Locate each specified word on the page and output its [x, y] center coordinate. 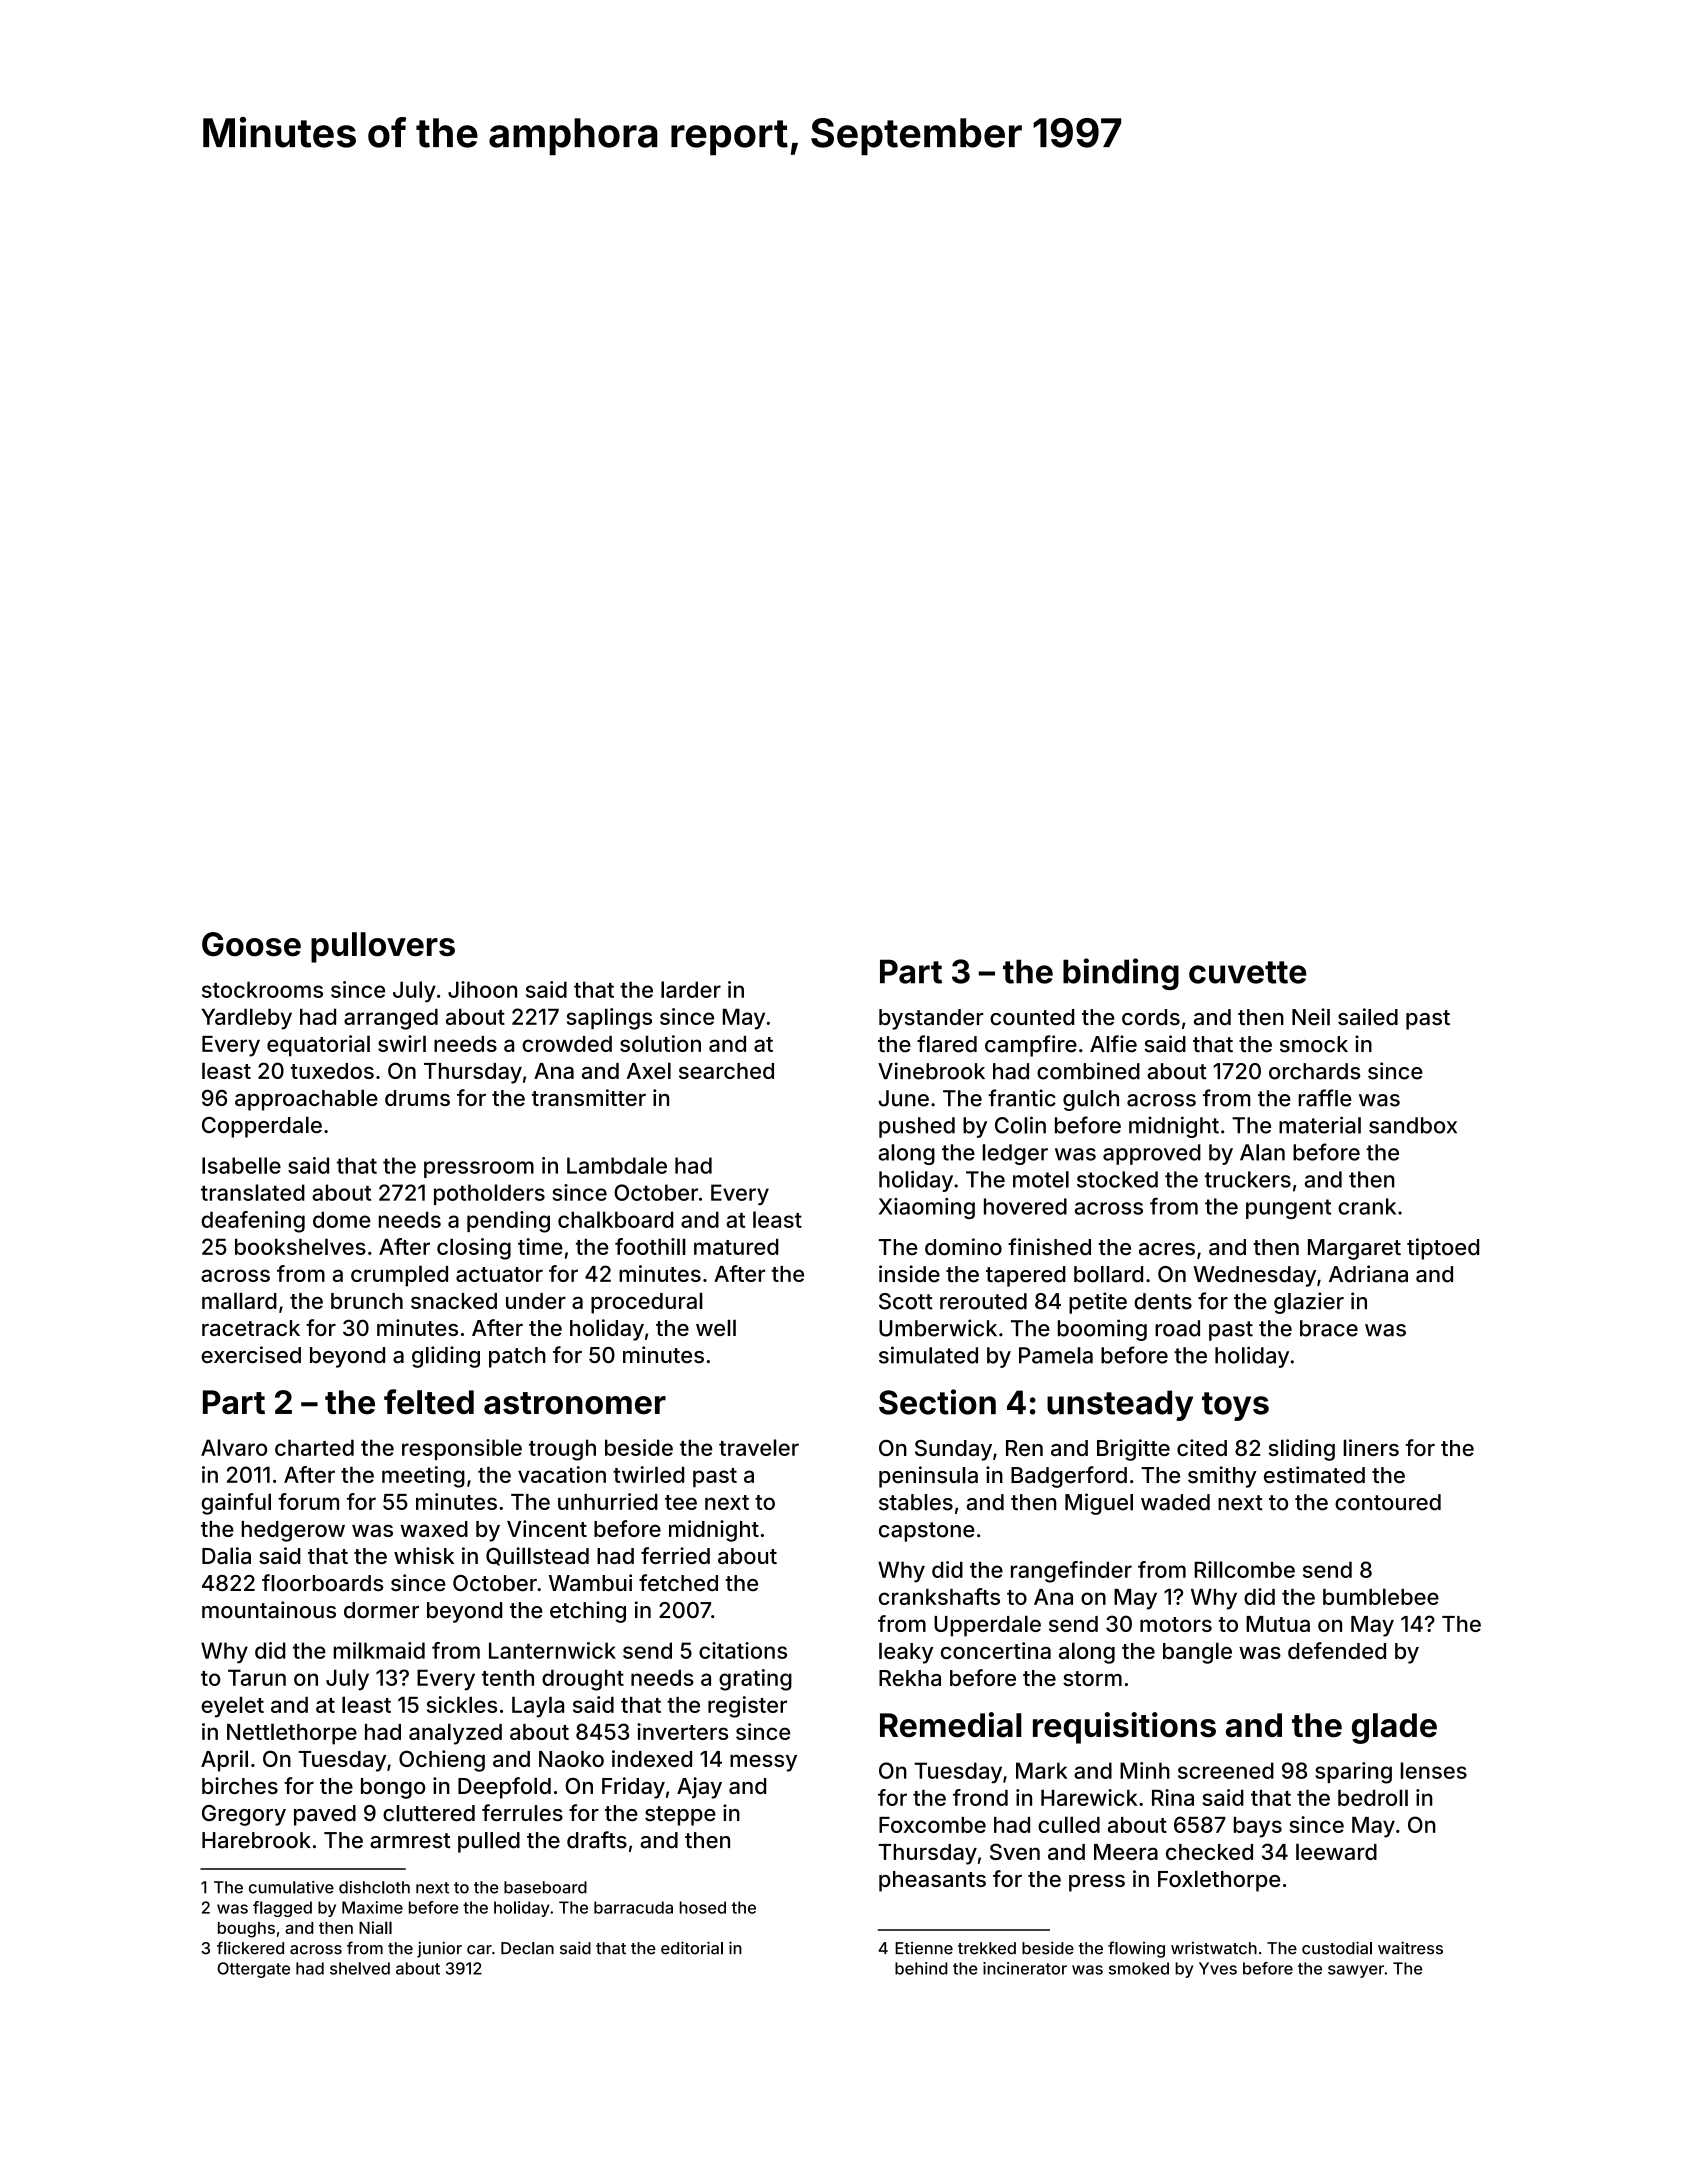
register [747, 1707]
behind [921, 1968]
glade [1394, 1728]
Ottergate [253, 1970]
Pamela [1056, 1355]
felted [429, 1402]
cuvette [1248, 972]
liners [1371, 1447]
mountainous [269, 1610]
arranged [391, 1019]
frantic [1022, 1098]
